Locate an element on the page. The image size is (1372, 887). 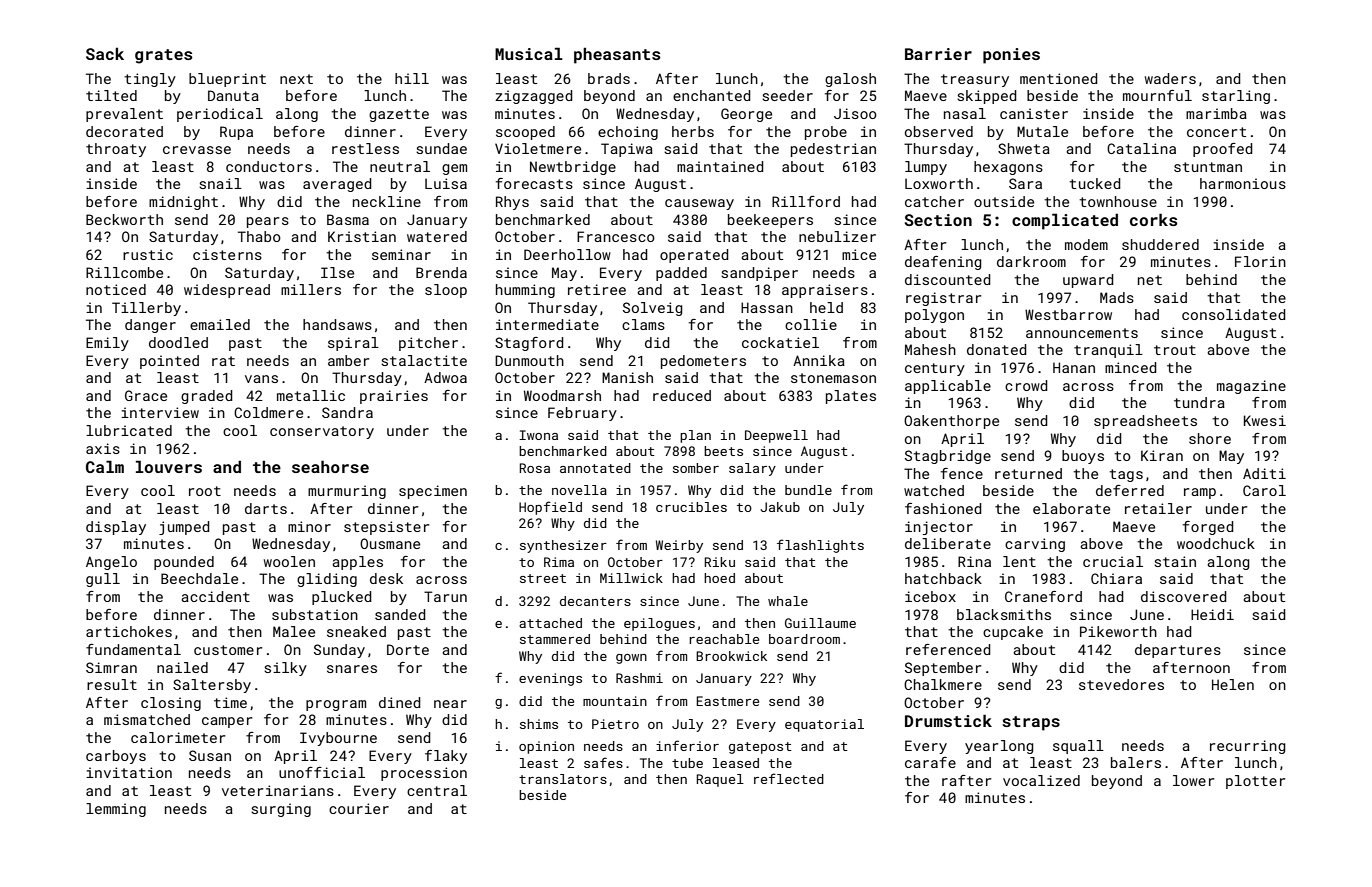
conductors is located at coordinates (269, 166).
